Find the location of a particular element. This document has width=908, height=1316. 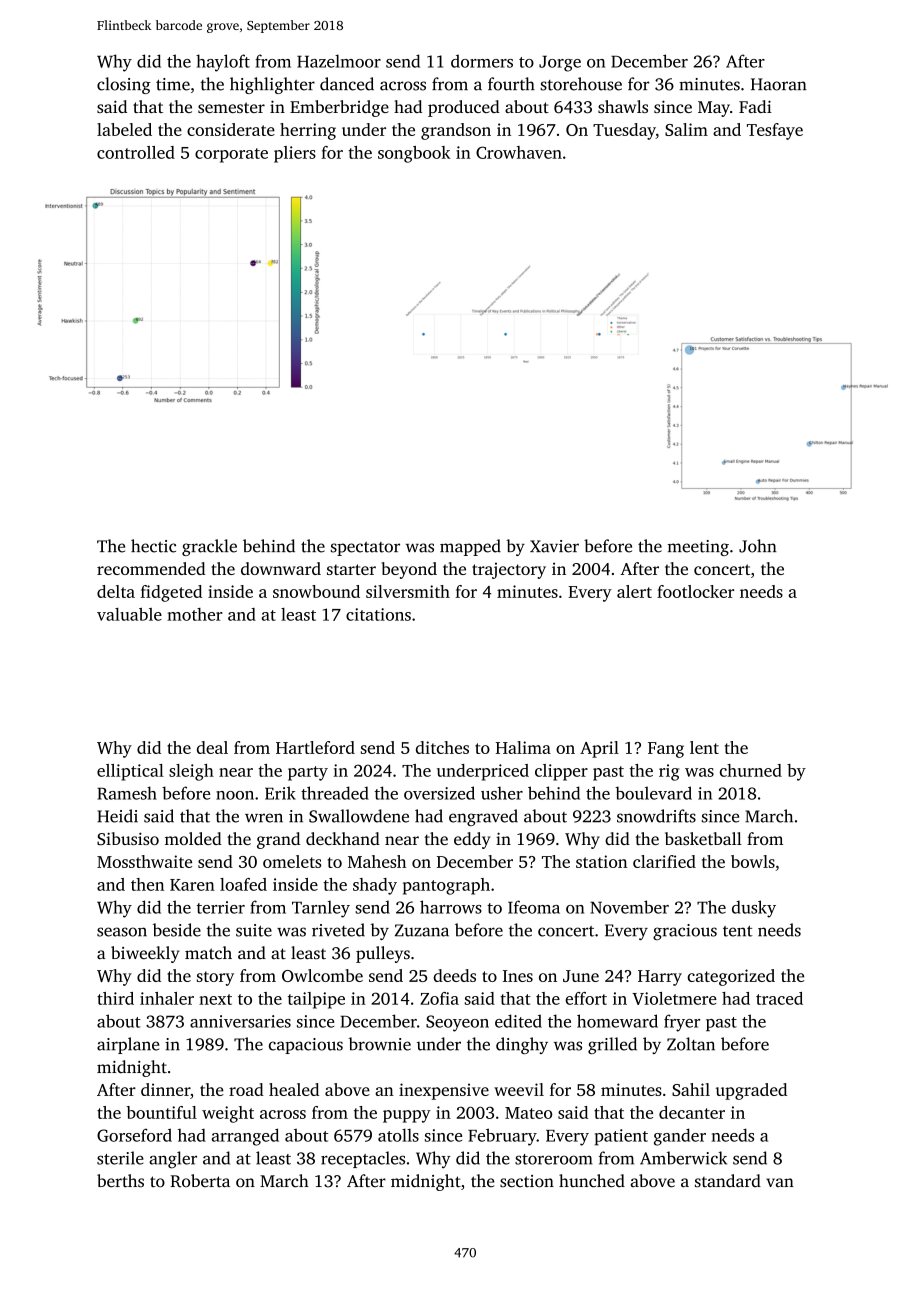

Roberta is located at coordinates (200, 1181).
